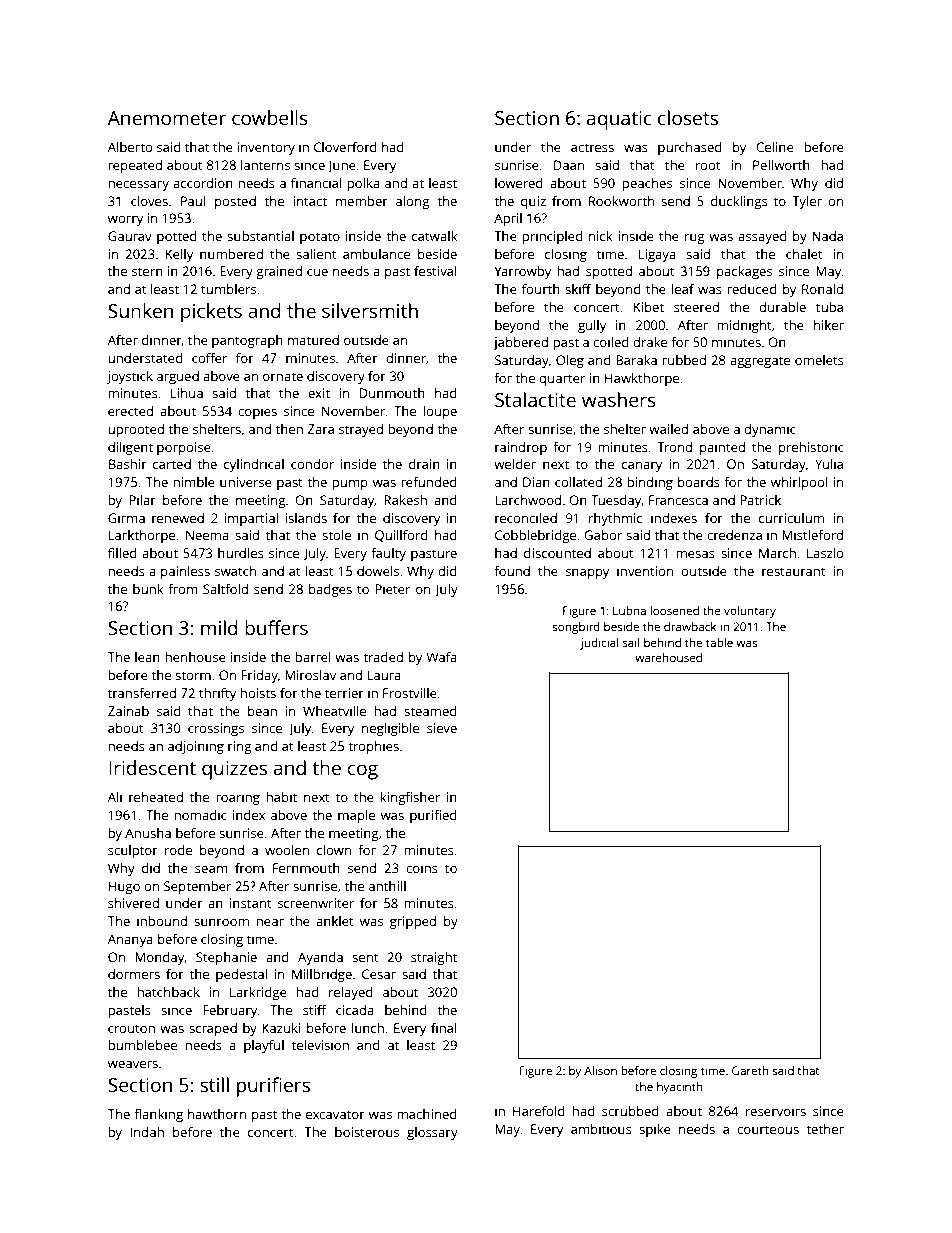  I want to click on spike, so click(655, 1130).
